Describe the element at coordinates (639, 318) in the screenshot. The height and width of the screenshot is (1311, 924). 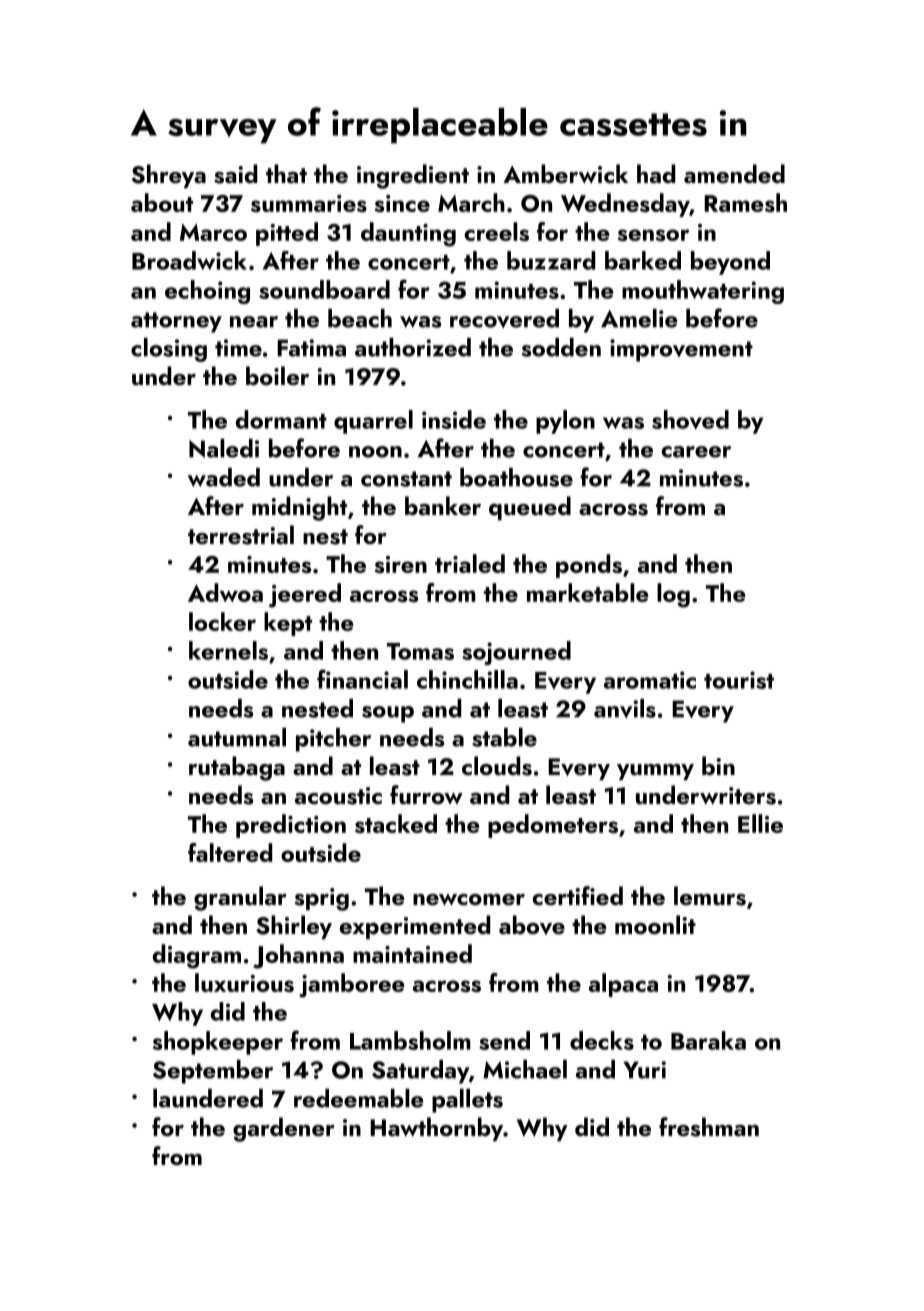
I see `Amelie` at that location.
